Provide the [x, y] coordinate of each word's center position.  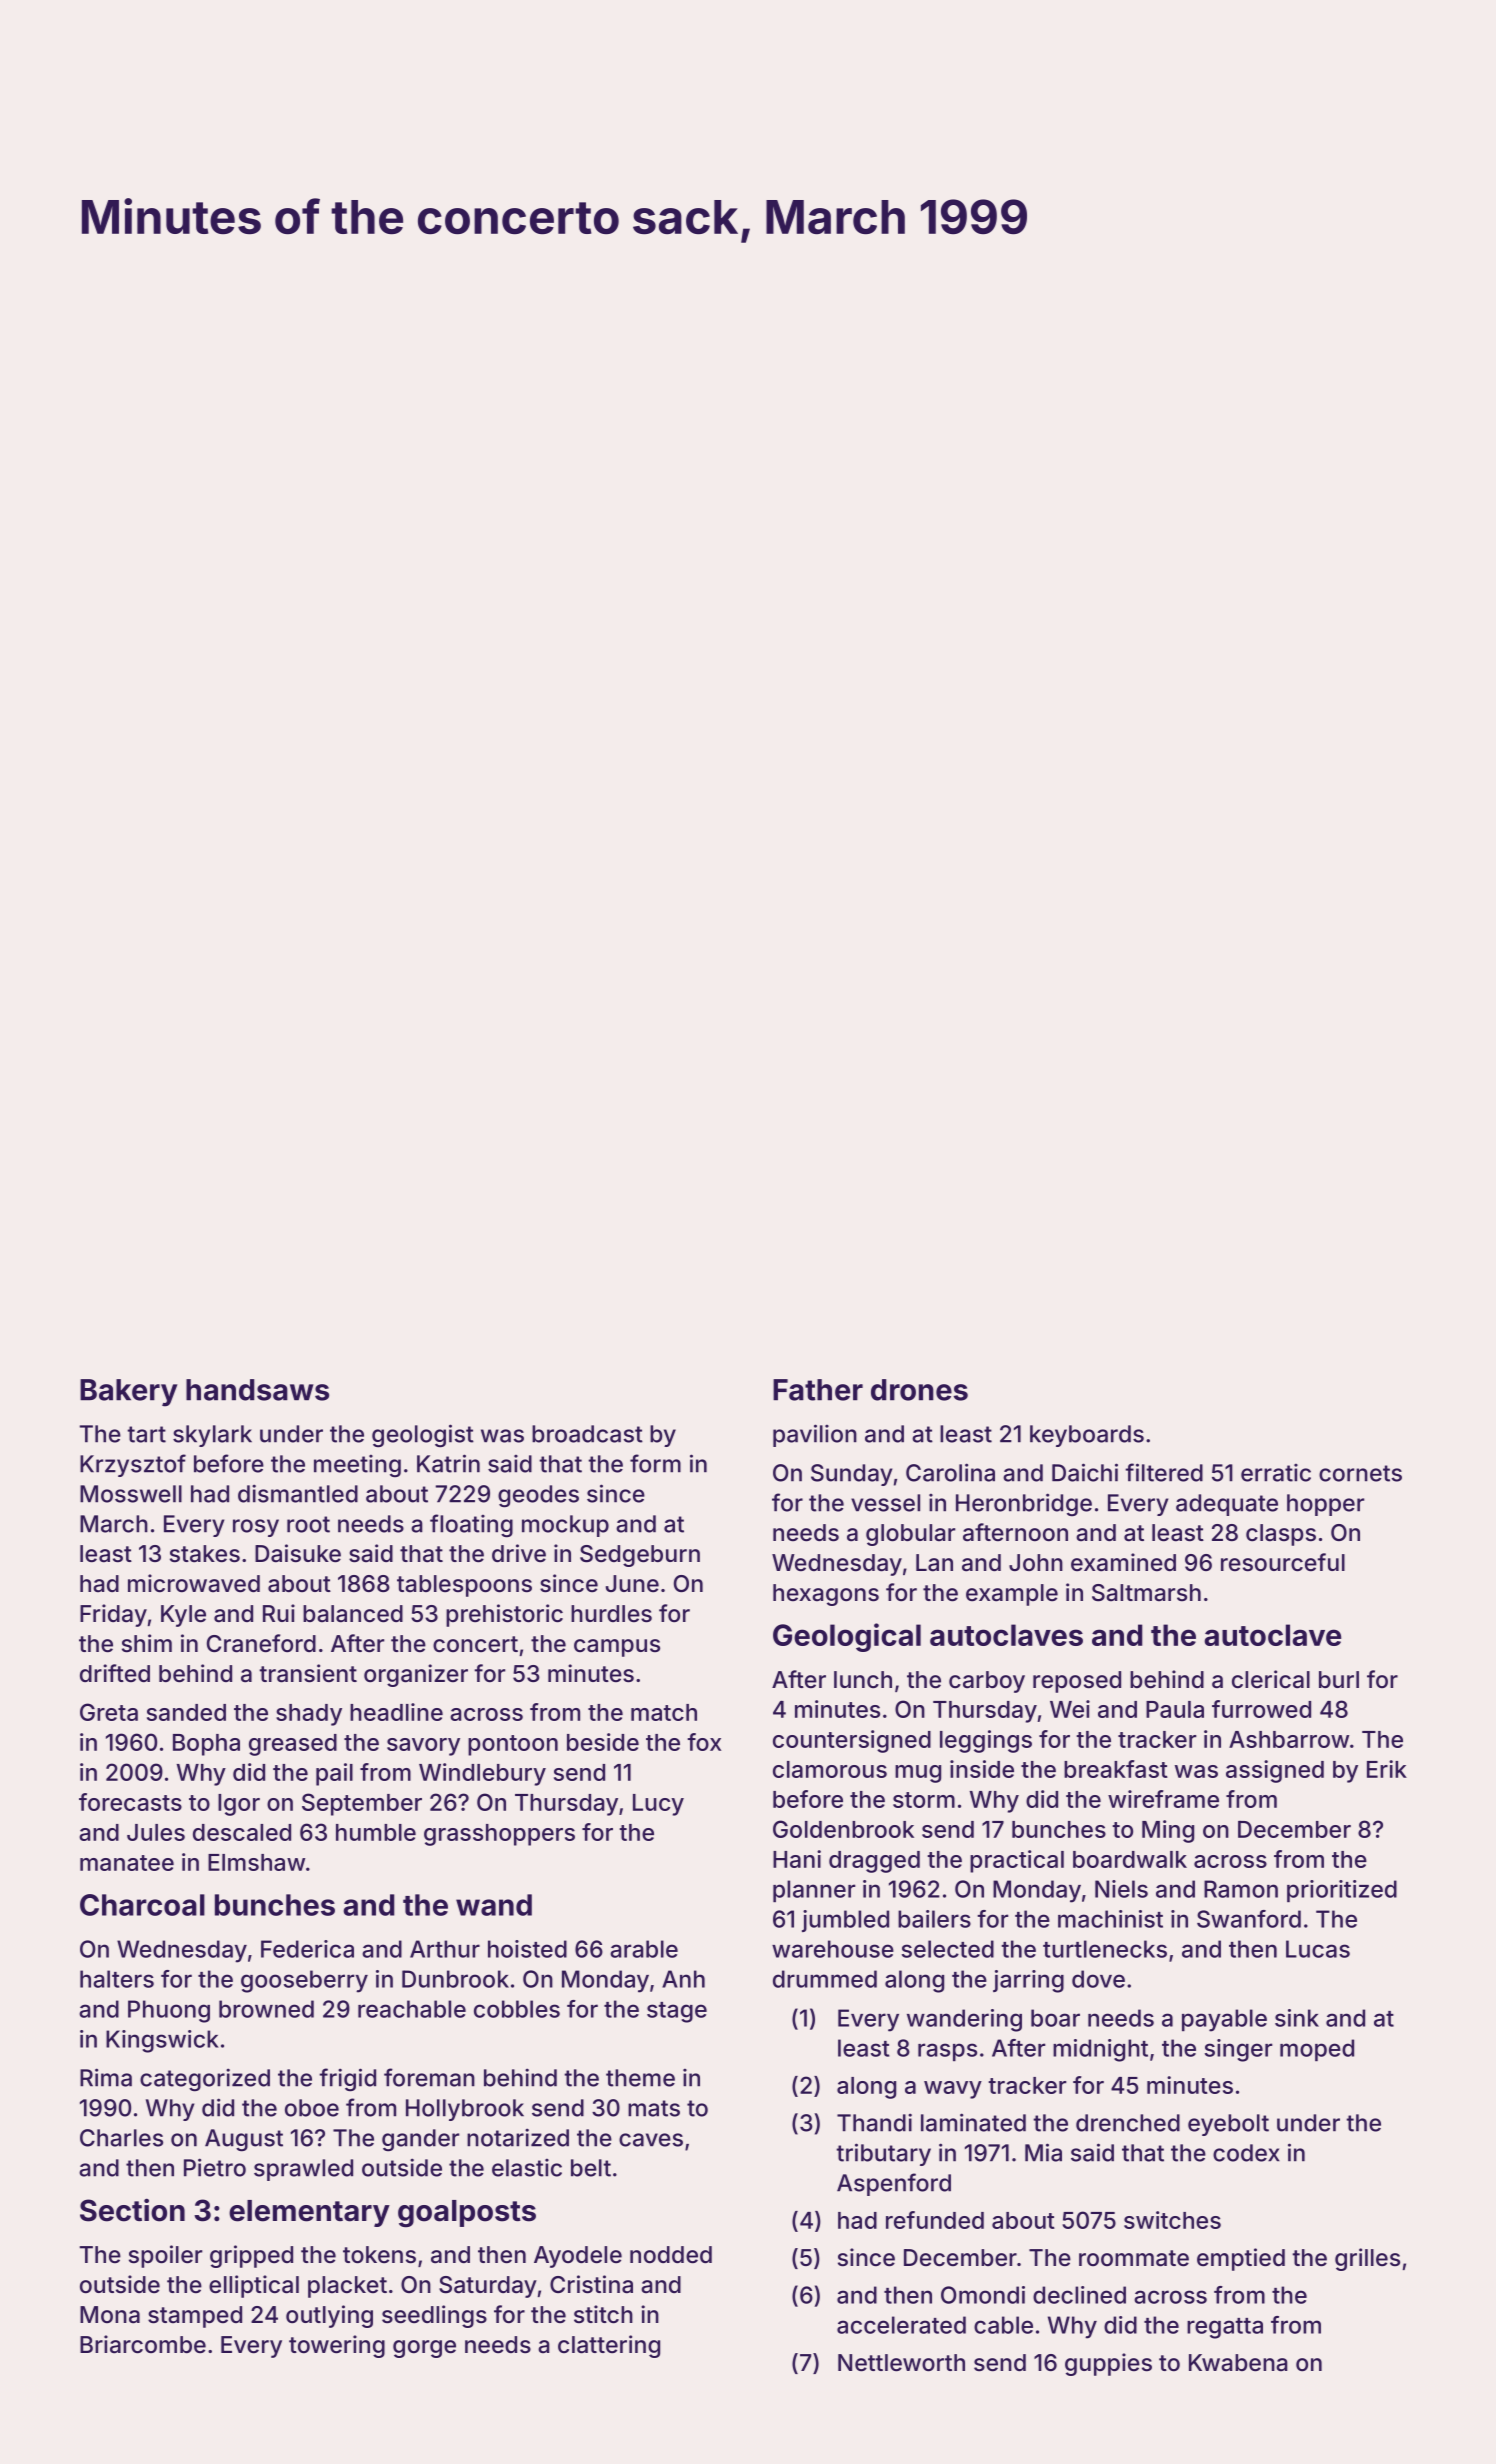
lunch [863, 1680]
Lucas [1318, 1949]
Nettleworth [901, 2363]
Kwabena [1238, 2363]
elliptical [254, 2286]
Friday [113, 1615]
